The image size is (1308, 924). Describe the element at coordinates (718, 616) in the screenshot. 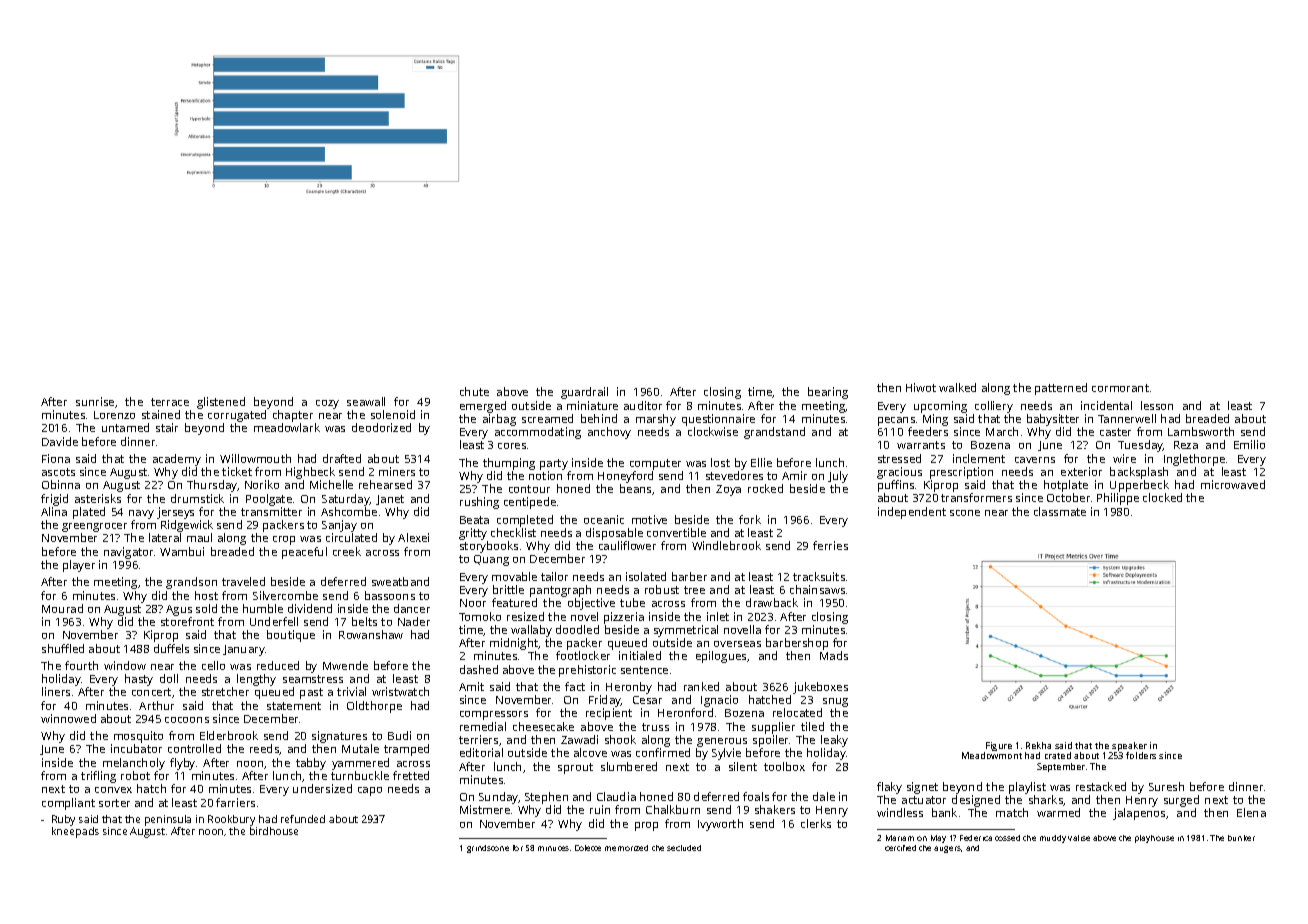

I see `inlet` at that location.
